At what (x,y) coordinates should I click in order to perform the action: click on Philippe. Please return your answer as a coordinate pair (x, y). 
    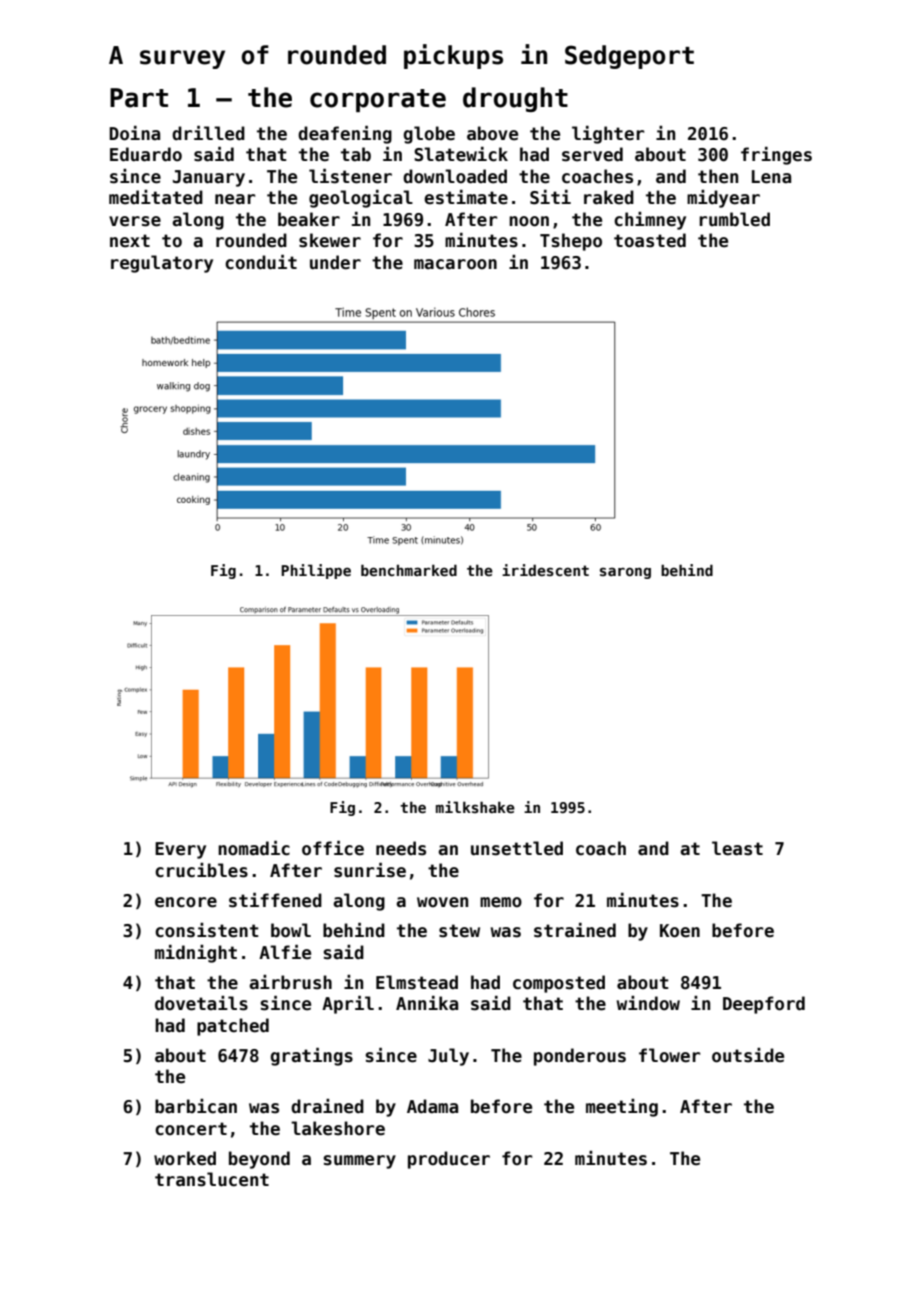
    Looking at the image, I should click on (316, 571).
